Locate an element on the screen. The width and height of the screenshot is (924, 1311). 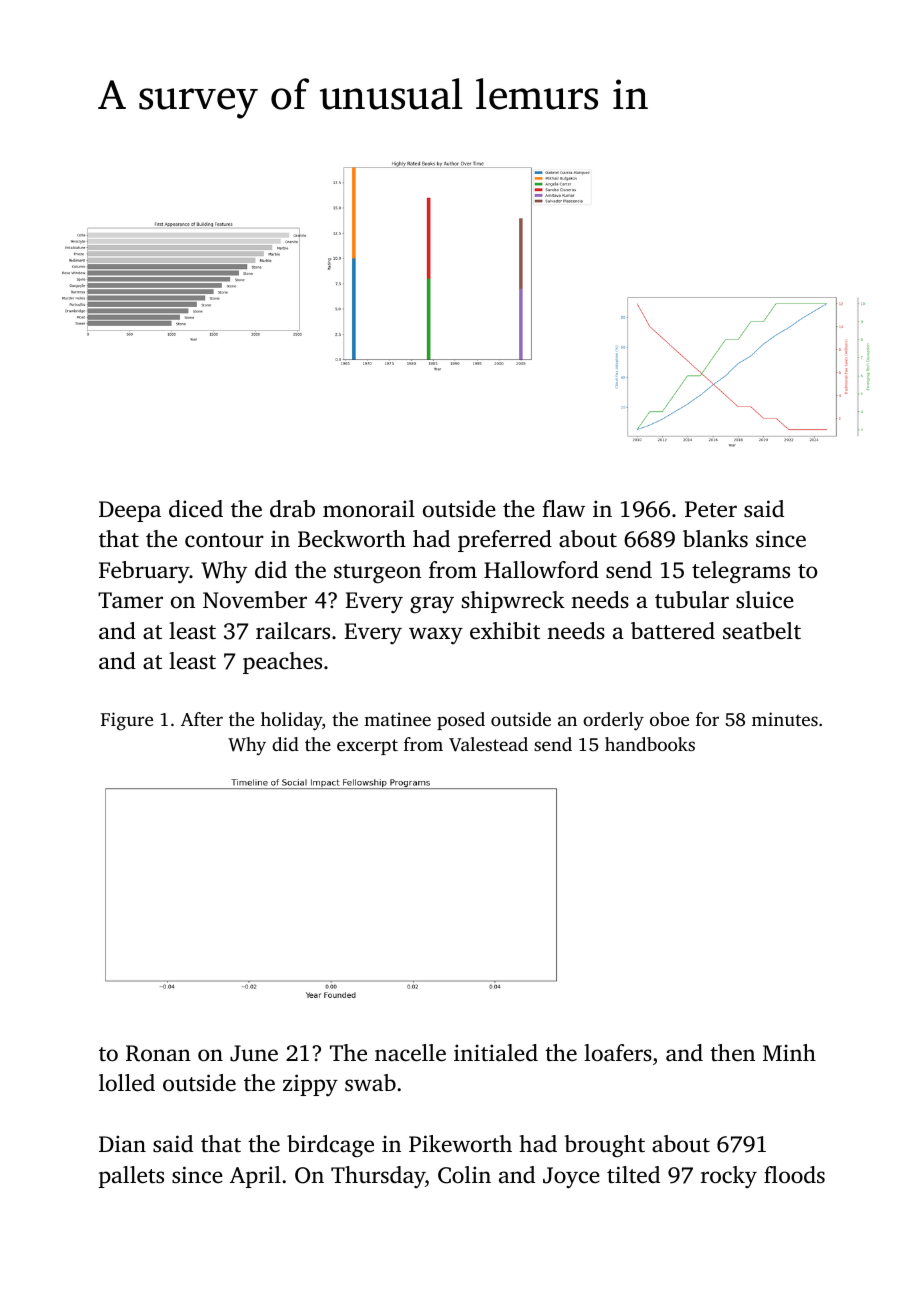
flaw is located at coordinates (563, 508).
